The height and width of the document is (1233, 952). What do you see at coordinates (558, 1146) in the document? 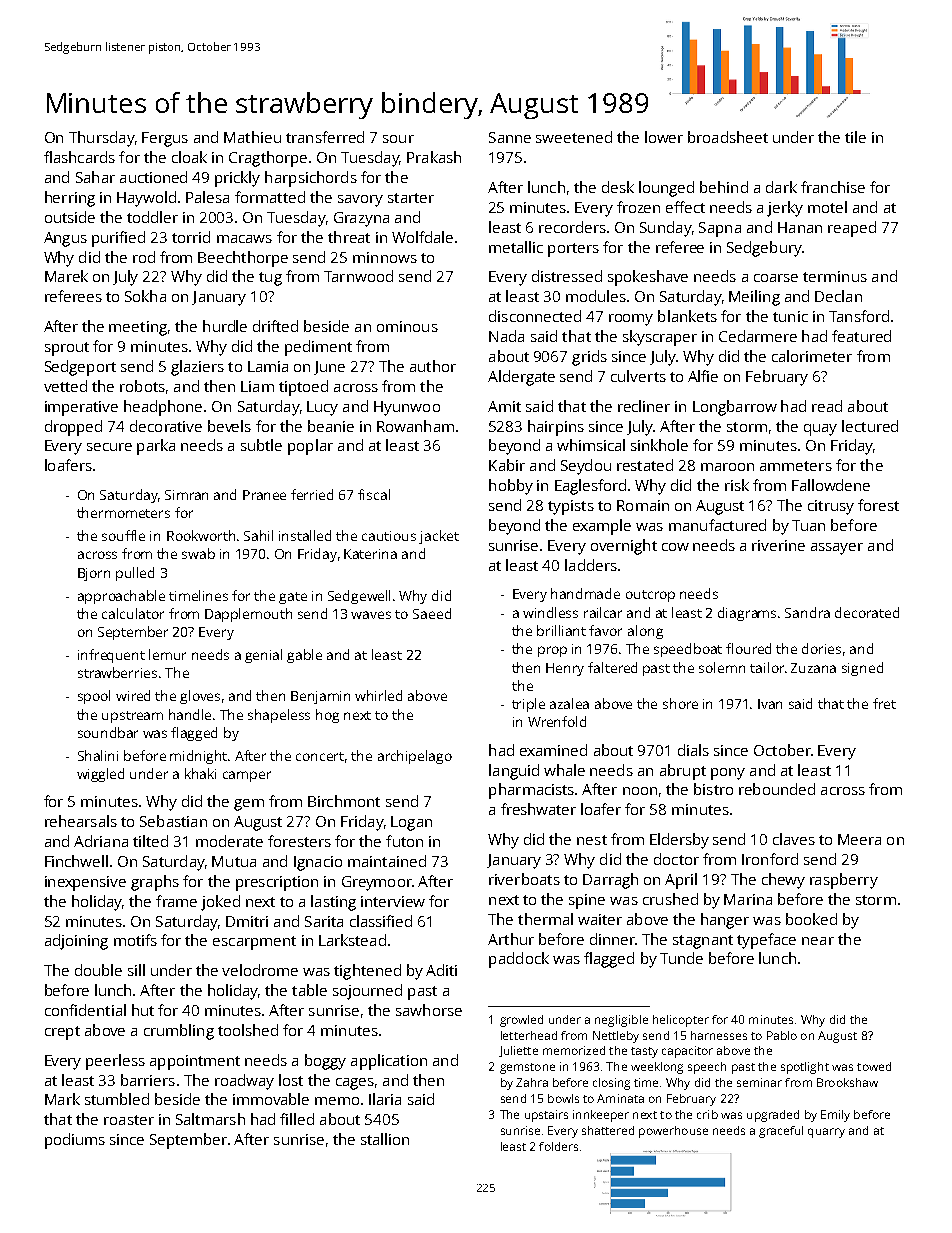
I see `folders` at bounding box center [558, 1146].
